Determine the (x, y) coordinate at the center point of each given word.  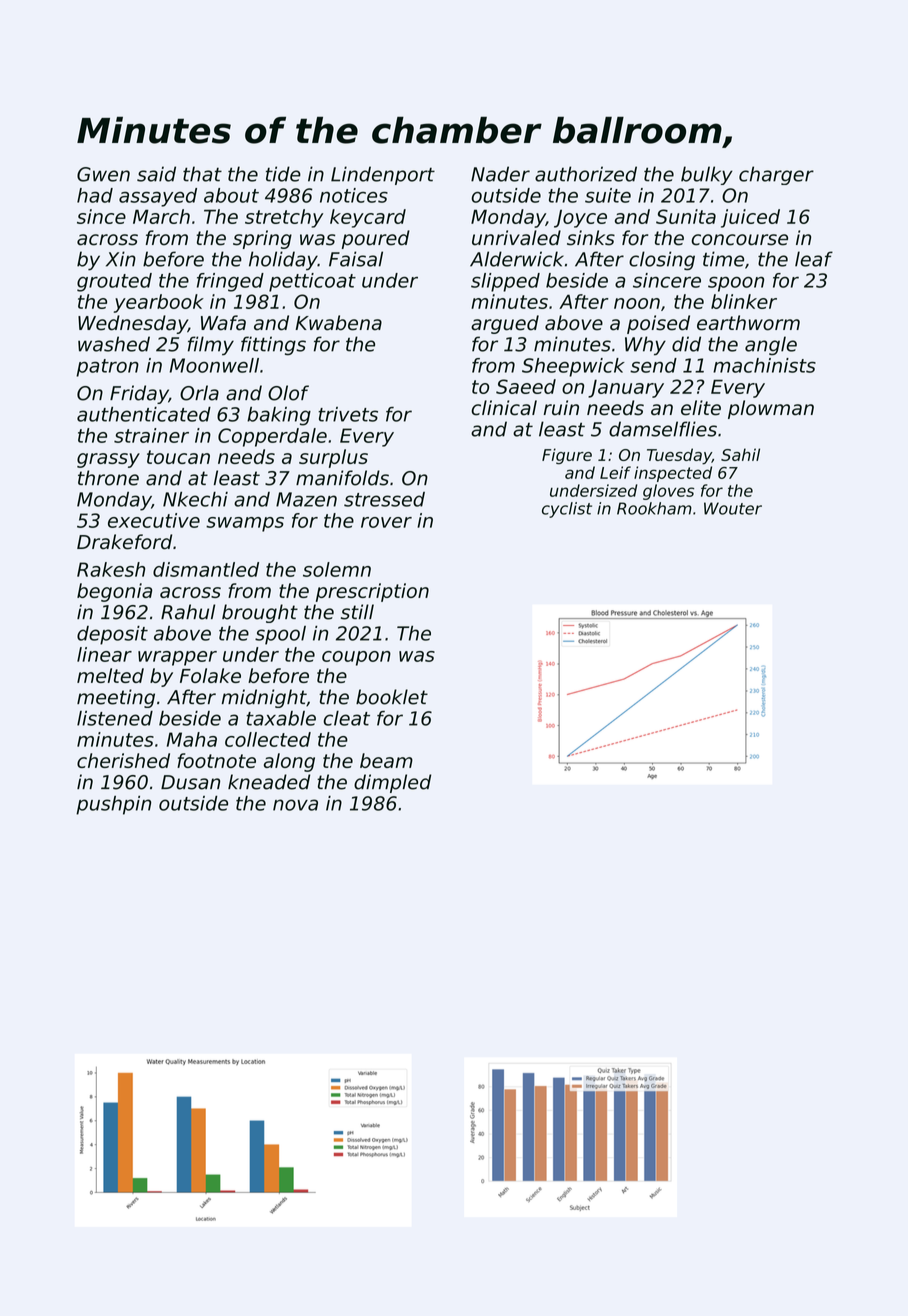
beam (386, 760)
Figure (567, 456)
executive (154, 520)
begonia (114, 592)
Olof (288, 393)
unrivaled (516, 238)
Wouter (733, 508)
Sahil (740, 454)
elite (701, 408)
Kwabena (338, 323)
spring (262, 239)
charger (776, 175)
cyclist (567, 510)
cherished (123, 760)
